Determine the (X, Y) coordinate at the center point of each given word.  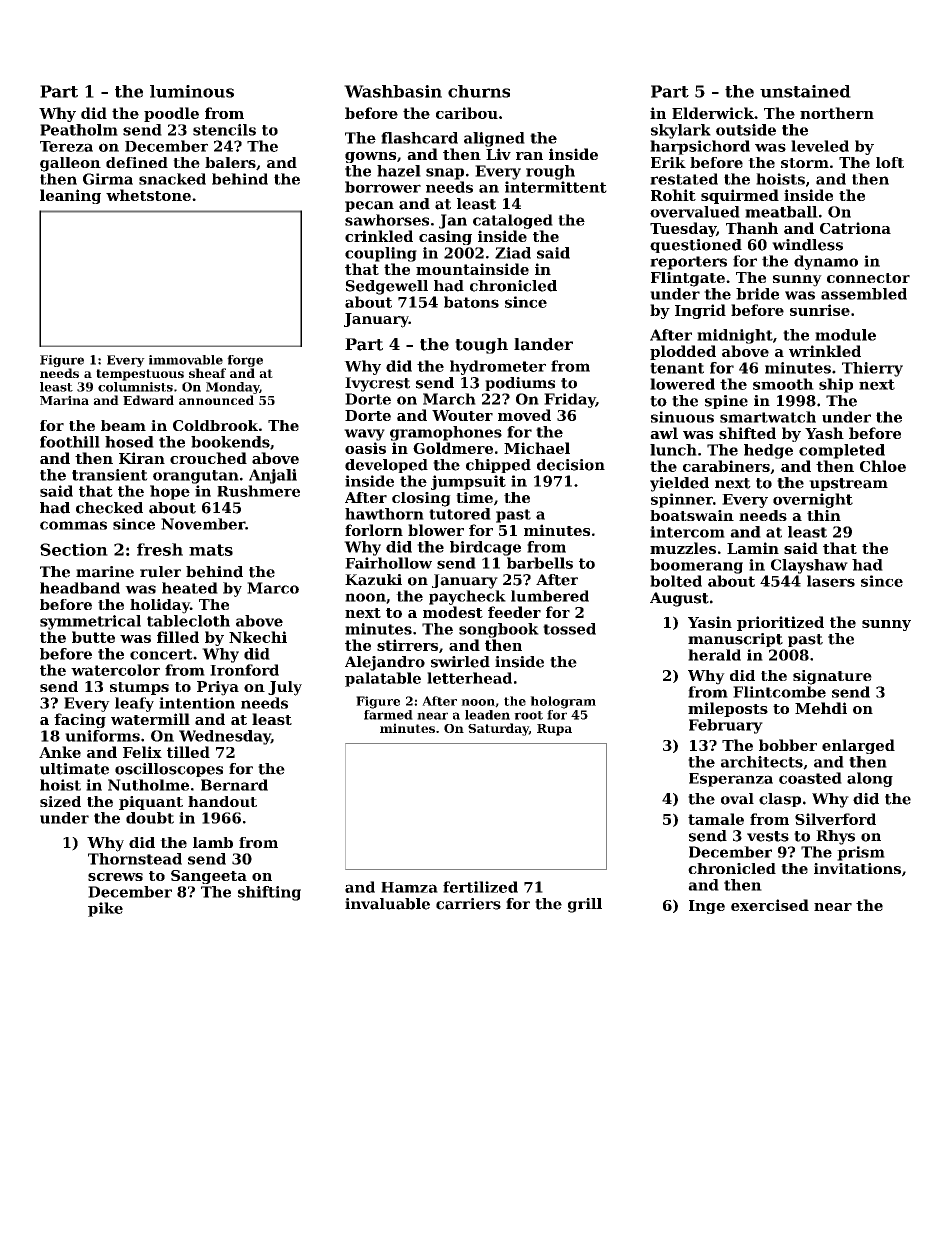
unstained (805, 91)
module (845, 335)
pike (105, 909)
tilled (188, 752)
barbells (540, 563)
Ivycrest (377, 384)
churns (479, 91)
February (726, 726)
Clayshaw (809, 566)
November (203, 524)
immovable (186, 360)
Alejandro (385, 663)
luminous (192, 91)
